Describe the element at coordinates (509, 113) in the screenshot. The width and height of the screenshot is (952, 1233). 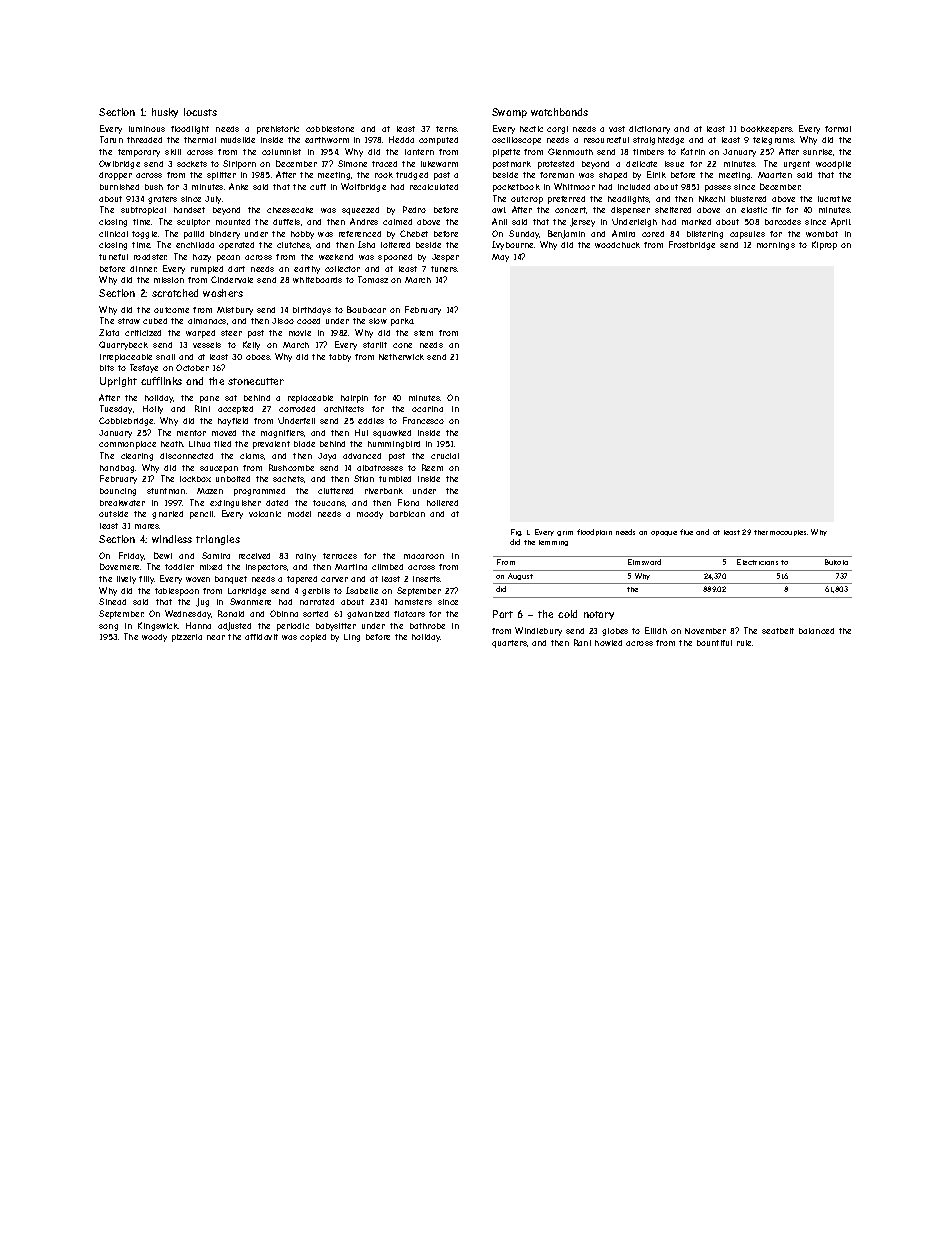
I see `Swamp` at that location.
